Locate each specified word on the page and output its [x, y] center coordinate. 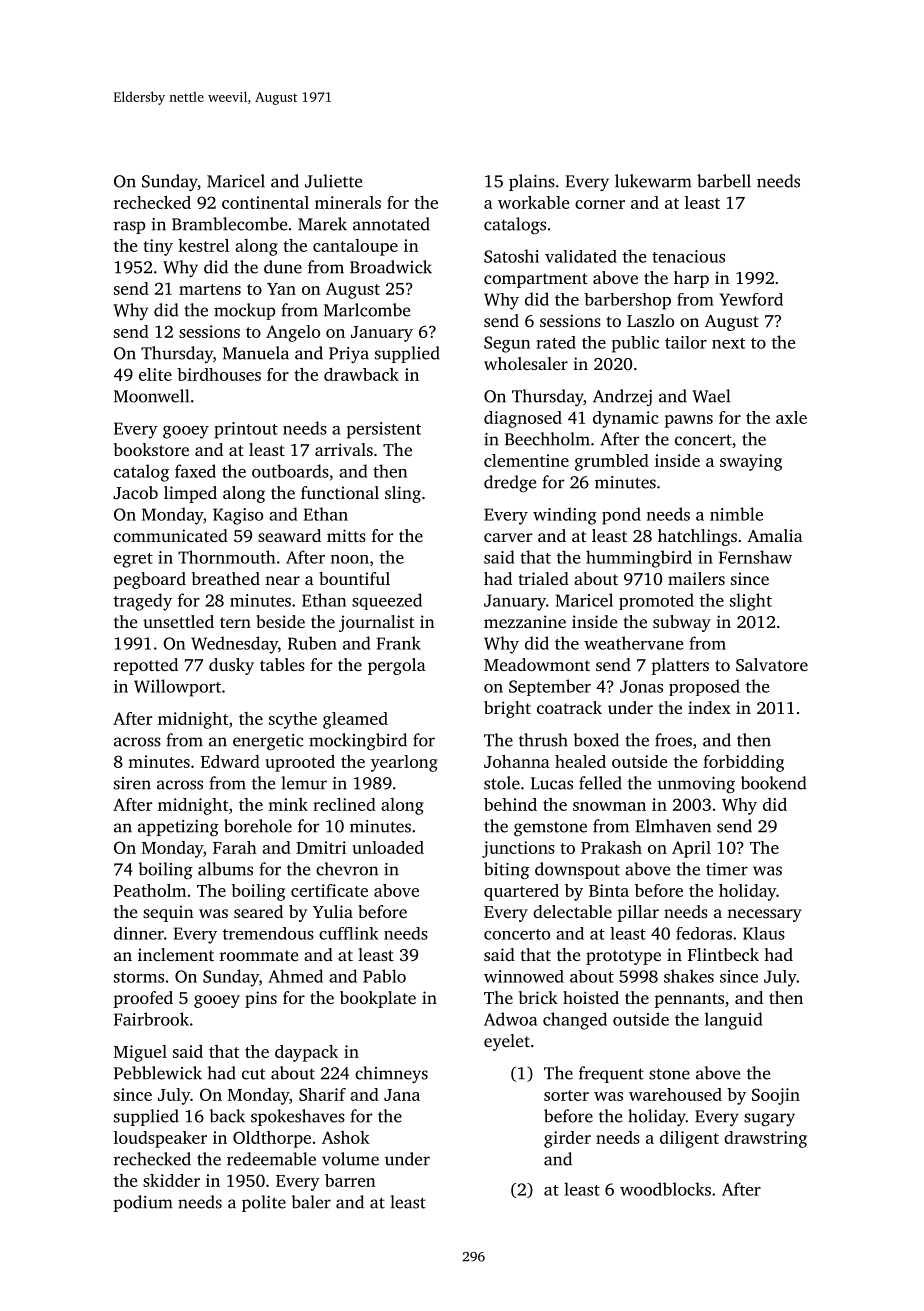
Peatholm [150, 890]
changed [575, 1021]
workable [534, 202]
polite [264, 1203]
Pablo [384, 976]
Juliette [333, 181]
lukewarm [653, 181]
